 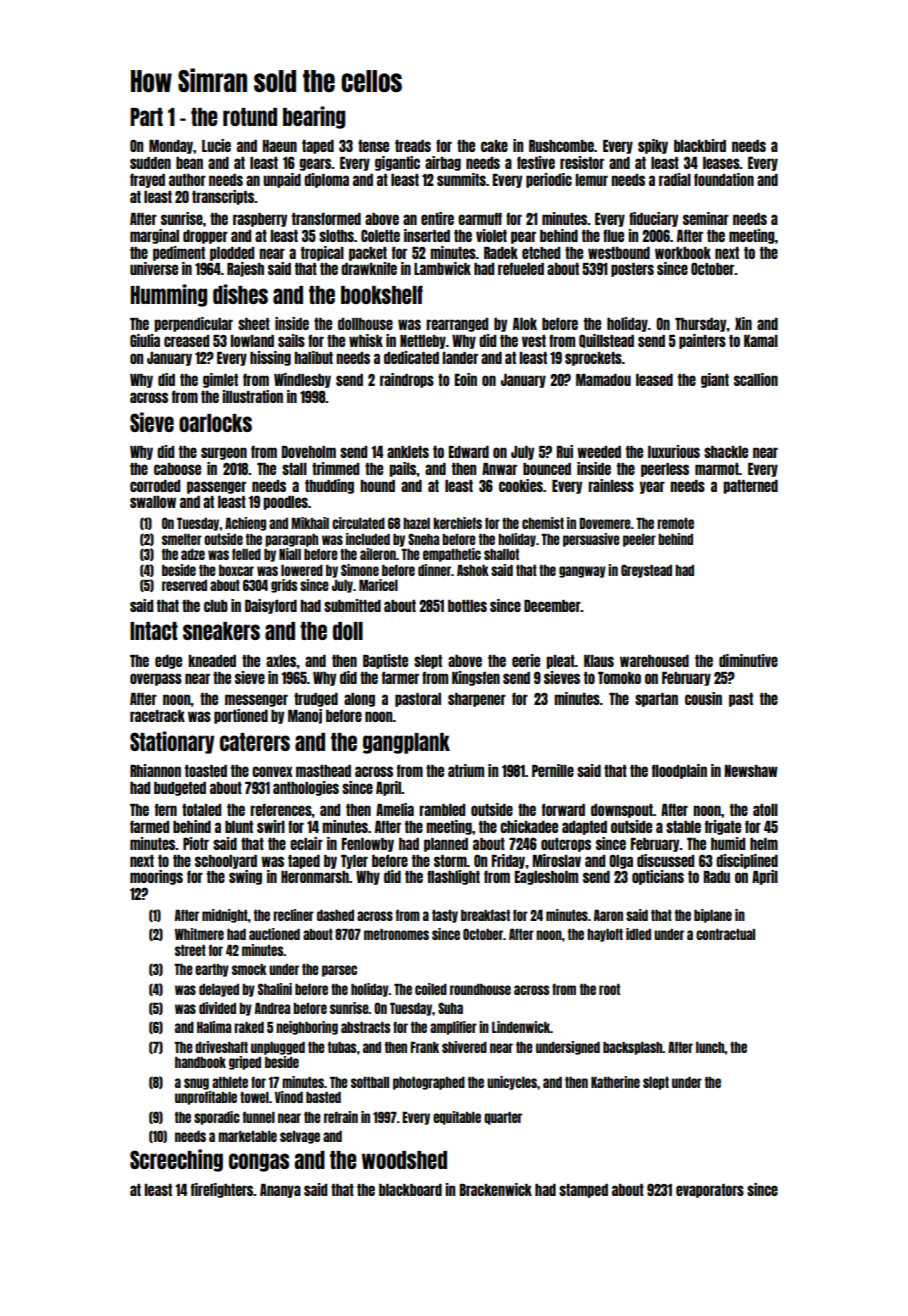 What do you see at coordinates (700, 145) in the page?
I see `blackbird` at bounding box center [700, 145].
